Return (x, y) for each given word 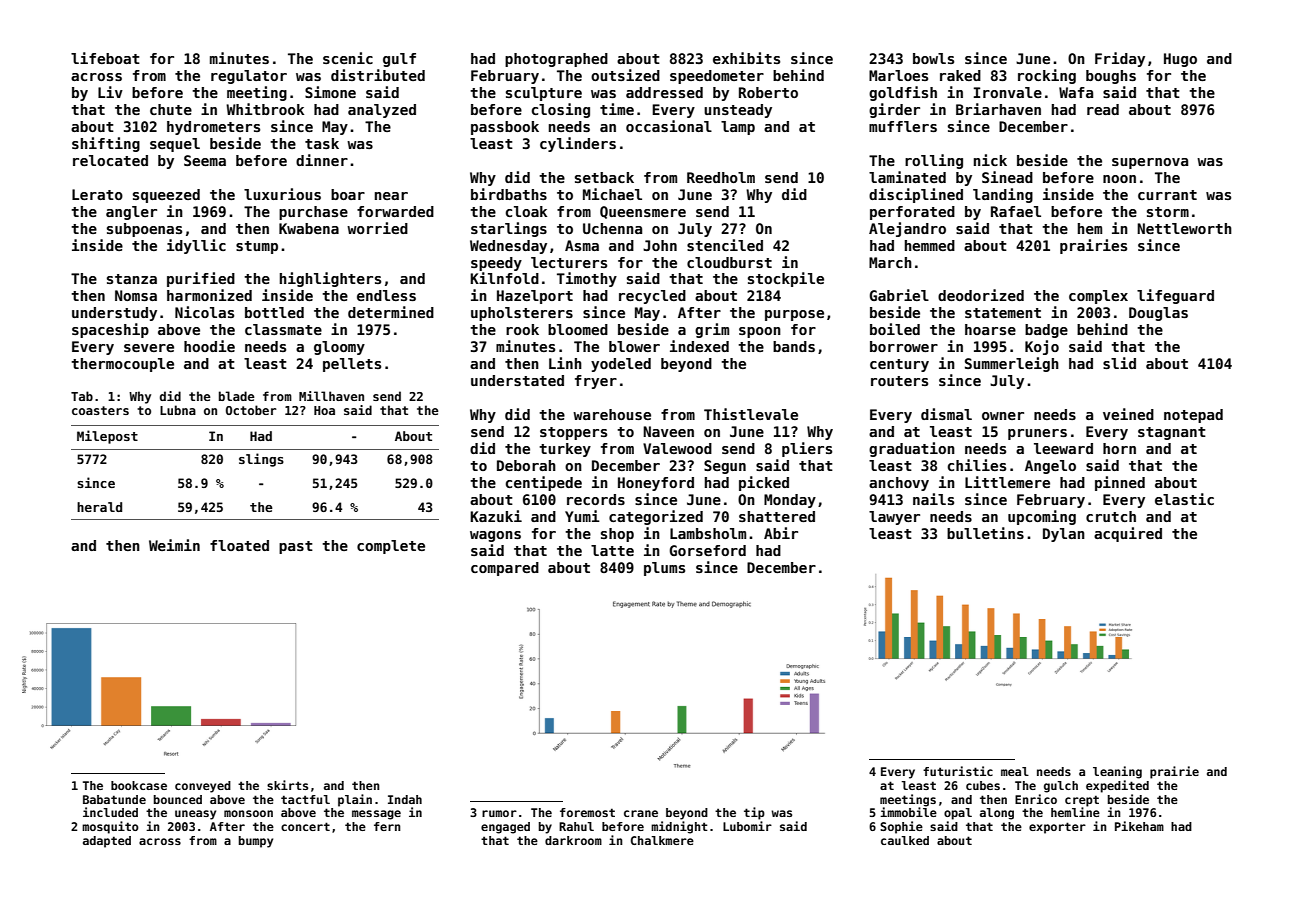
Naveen (668, 431)
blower (634, 346)
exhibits (746, 58)
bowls (933, 58)
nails (933, 499)
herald (99, 507)
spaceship (110, 330)
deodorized (981, 295)
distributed (378, 75)
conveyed (203, 787)
